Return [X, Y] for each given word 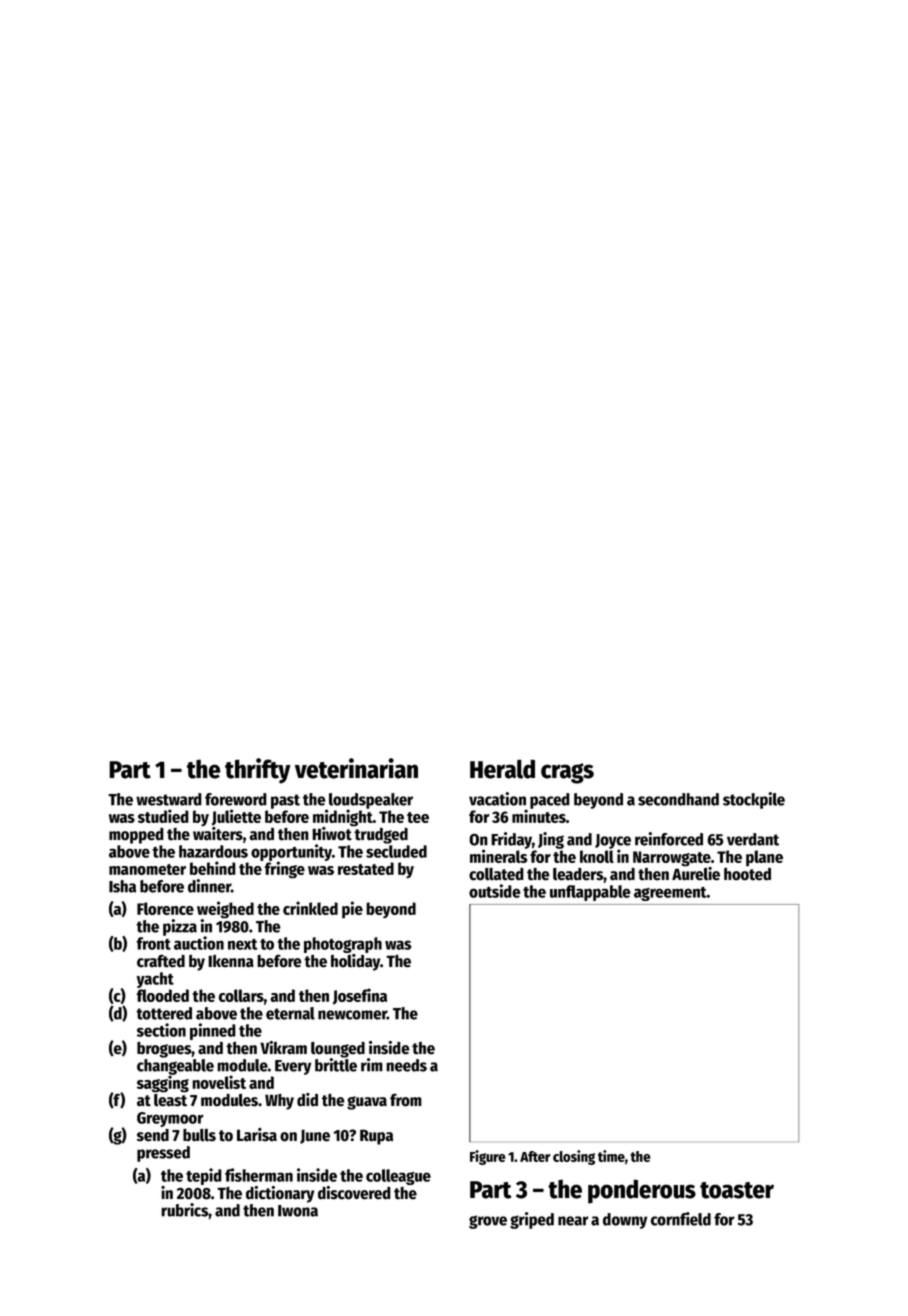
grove [488, 1222]
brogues [164, 1049]
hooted [747, 874]
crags [567, 773]
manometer [147, 869]
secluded [396, 851]
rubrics [184, 1210]
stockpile [754, 800]
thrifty [258, 771]
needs [406, 1065]
